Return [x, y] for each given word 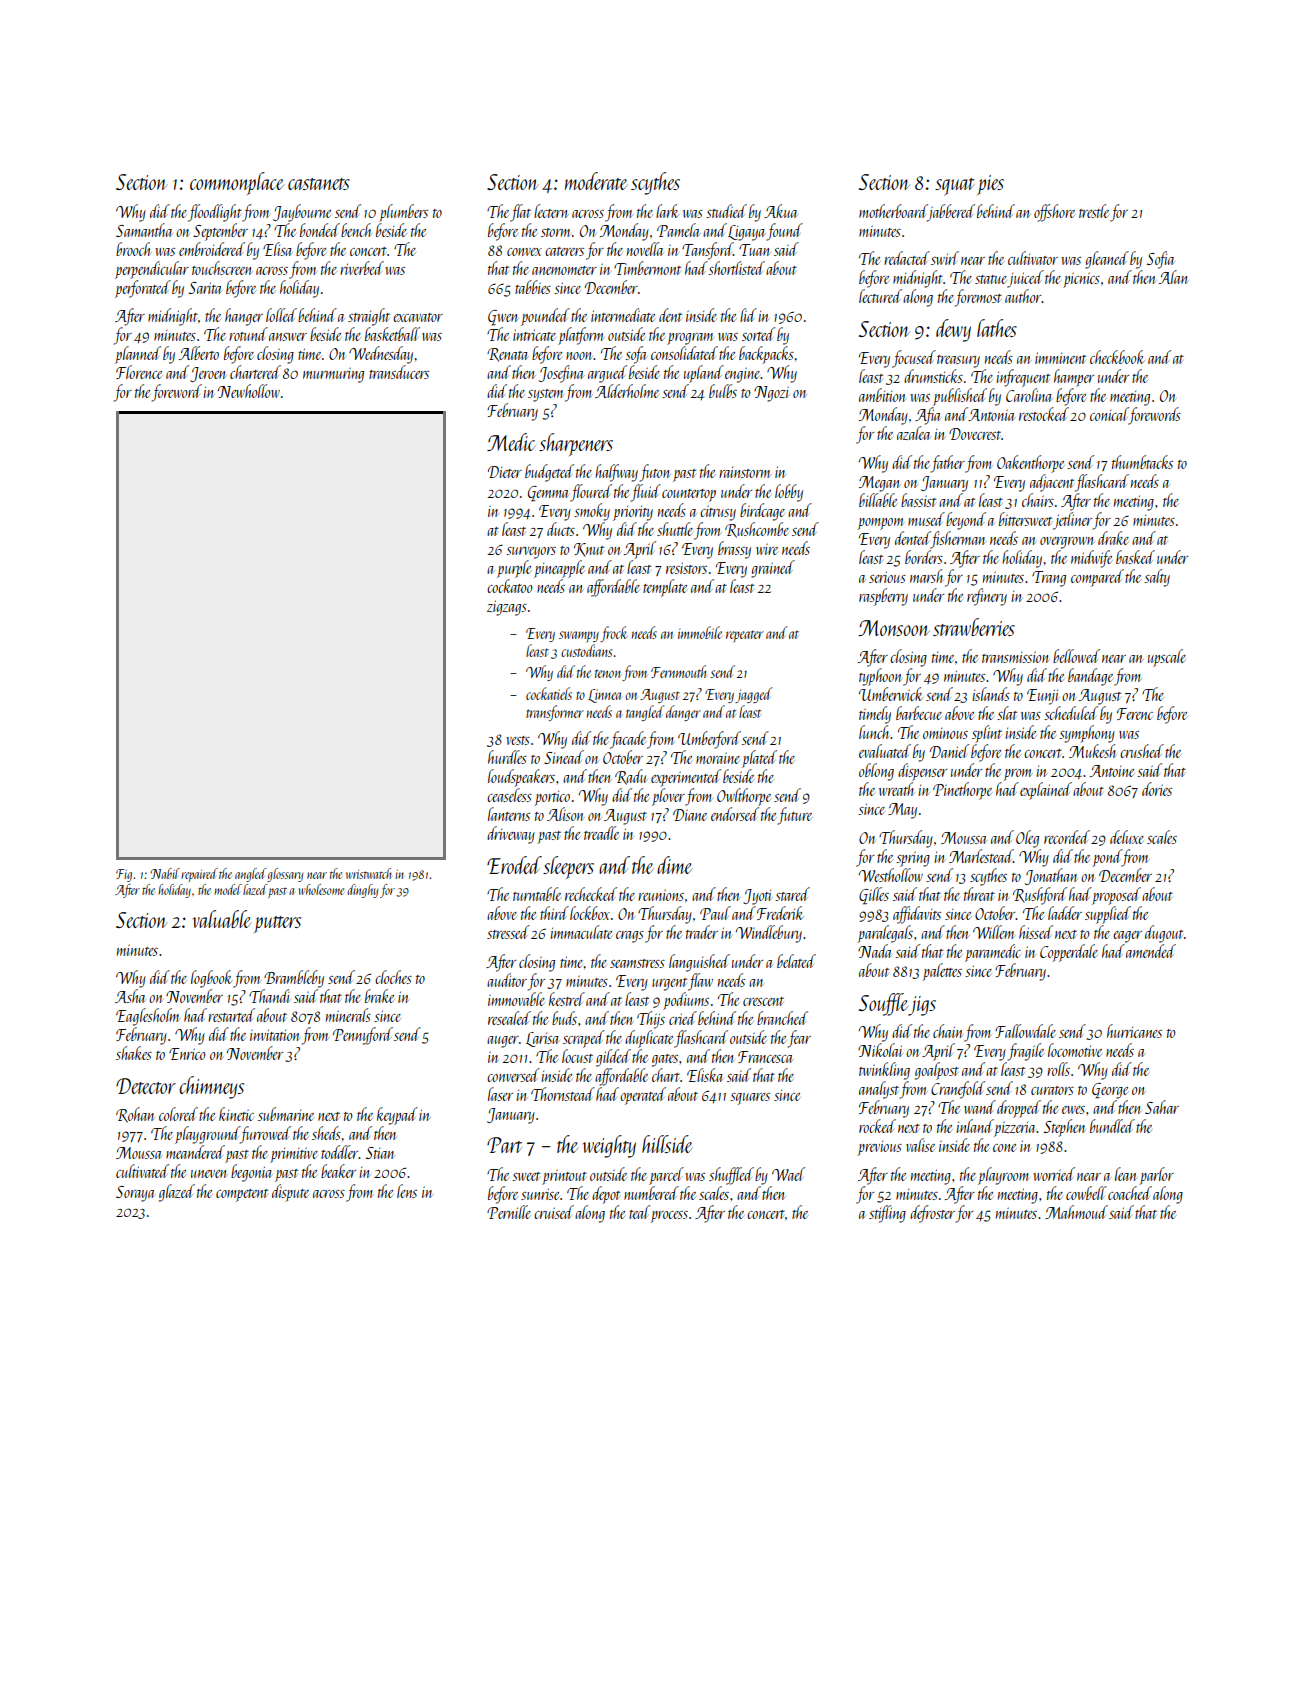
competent [242, 1195]
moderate [596, 181]
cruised [554, 1212]
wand [980, 1107]
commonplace [237, 183]
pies [990, 185]
